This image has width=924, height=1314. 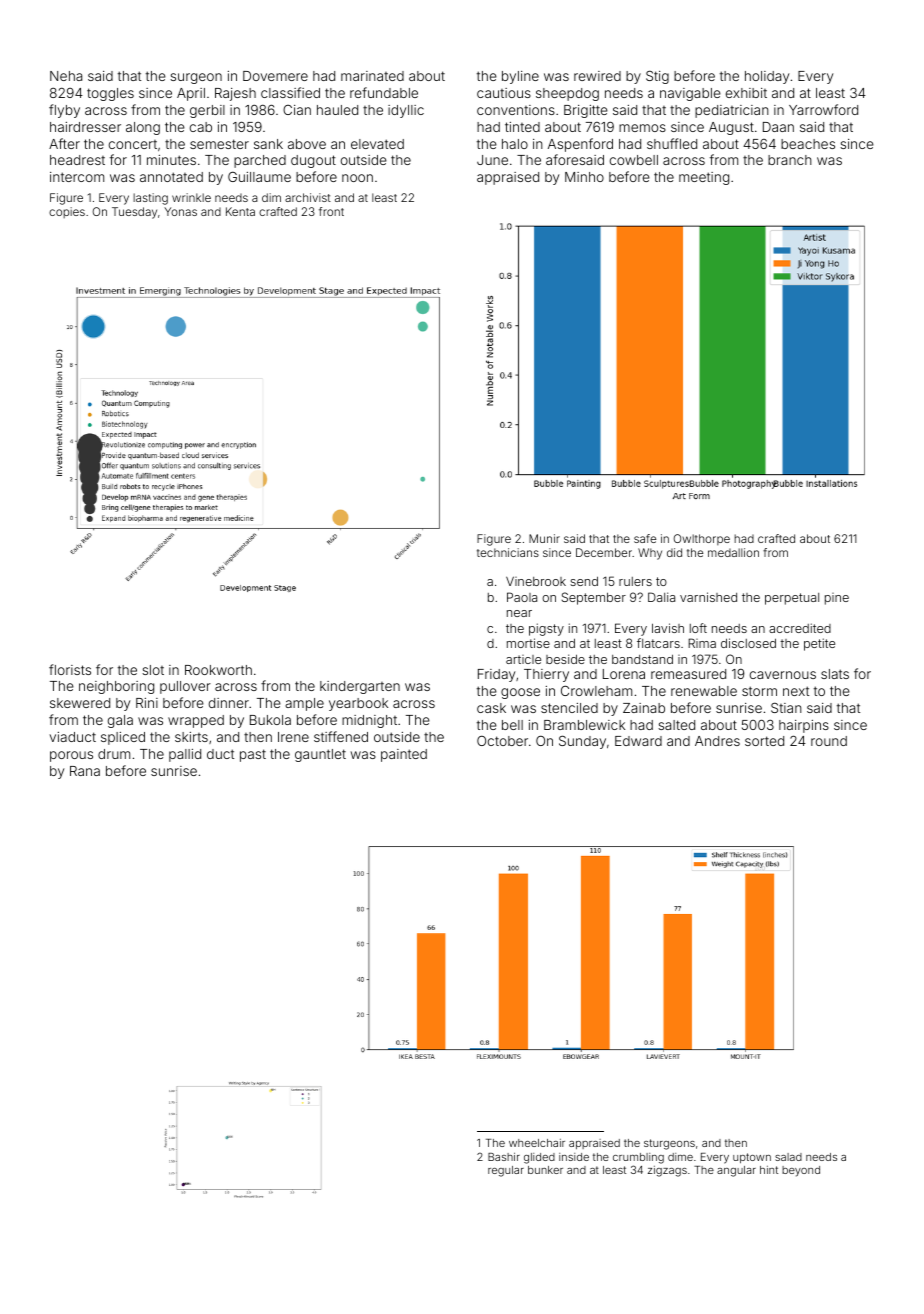 I want to click on Owlthorpe, so click(x=702, y=539).
